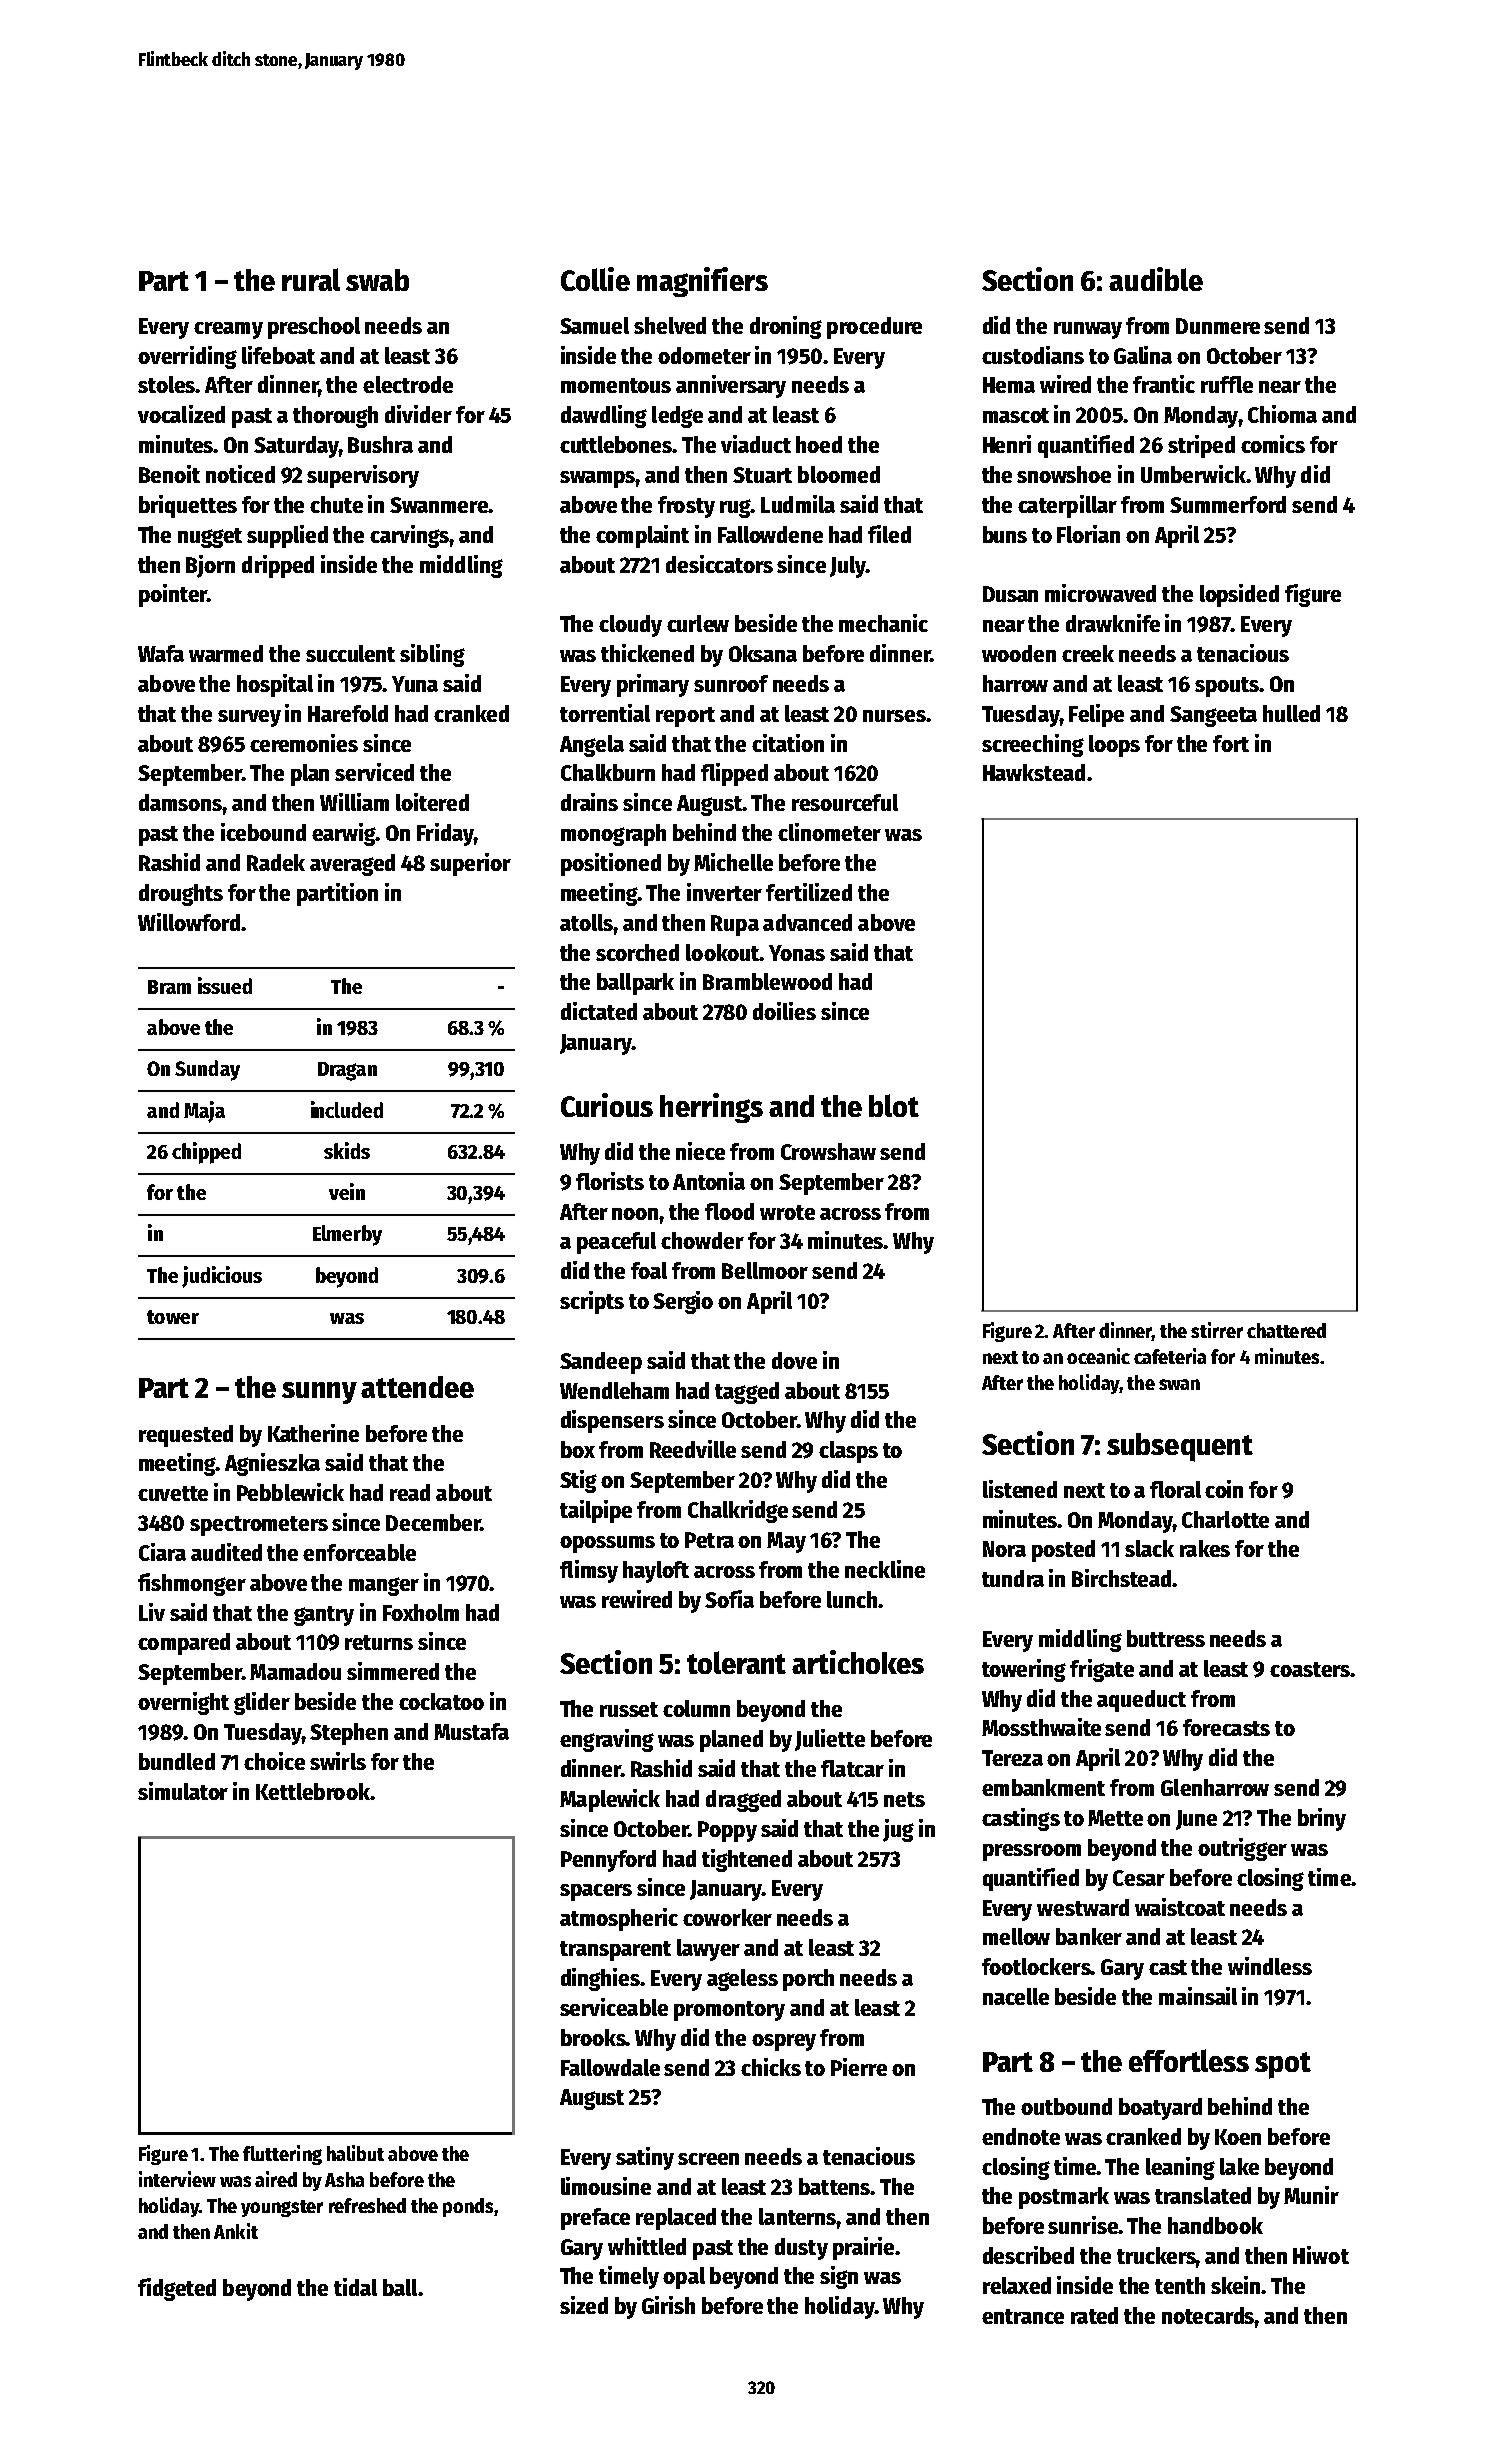  Describe the element at coordinates (594, 325) in the page. I see `Samuel` at that location.
